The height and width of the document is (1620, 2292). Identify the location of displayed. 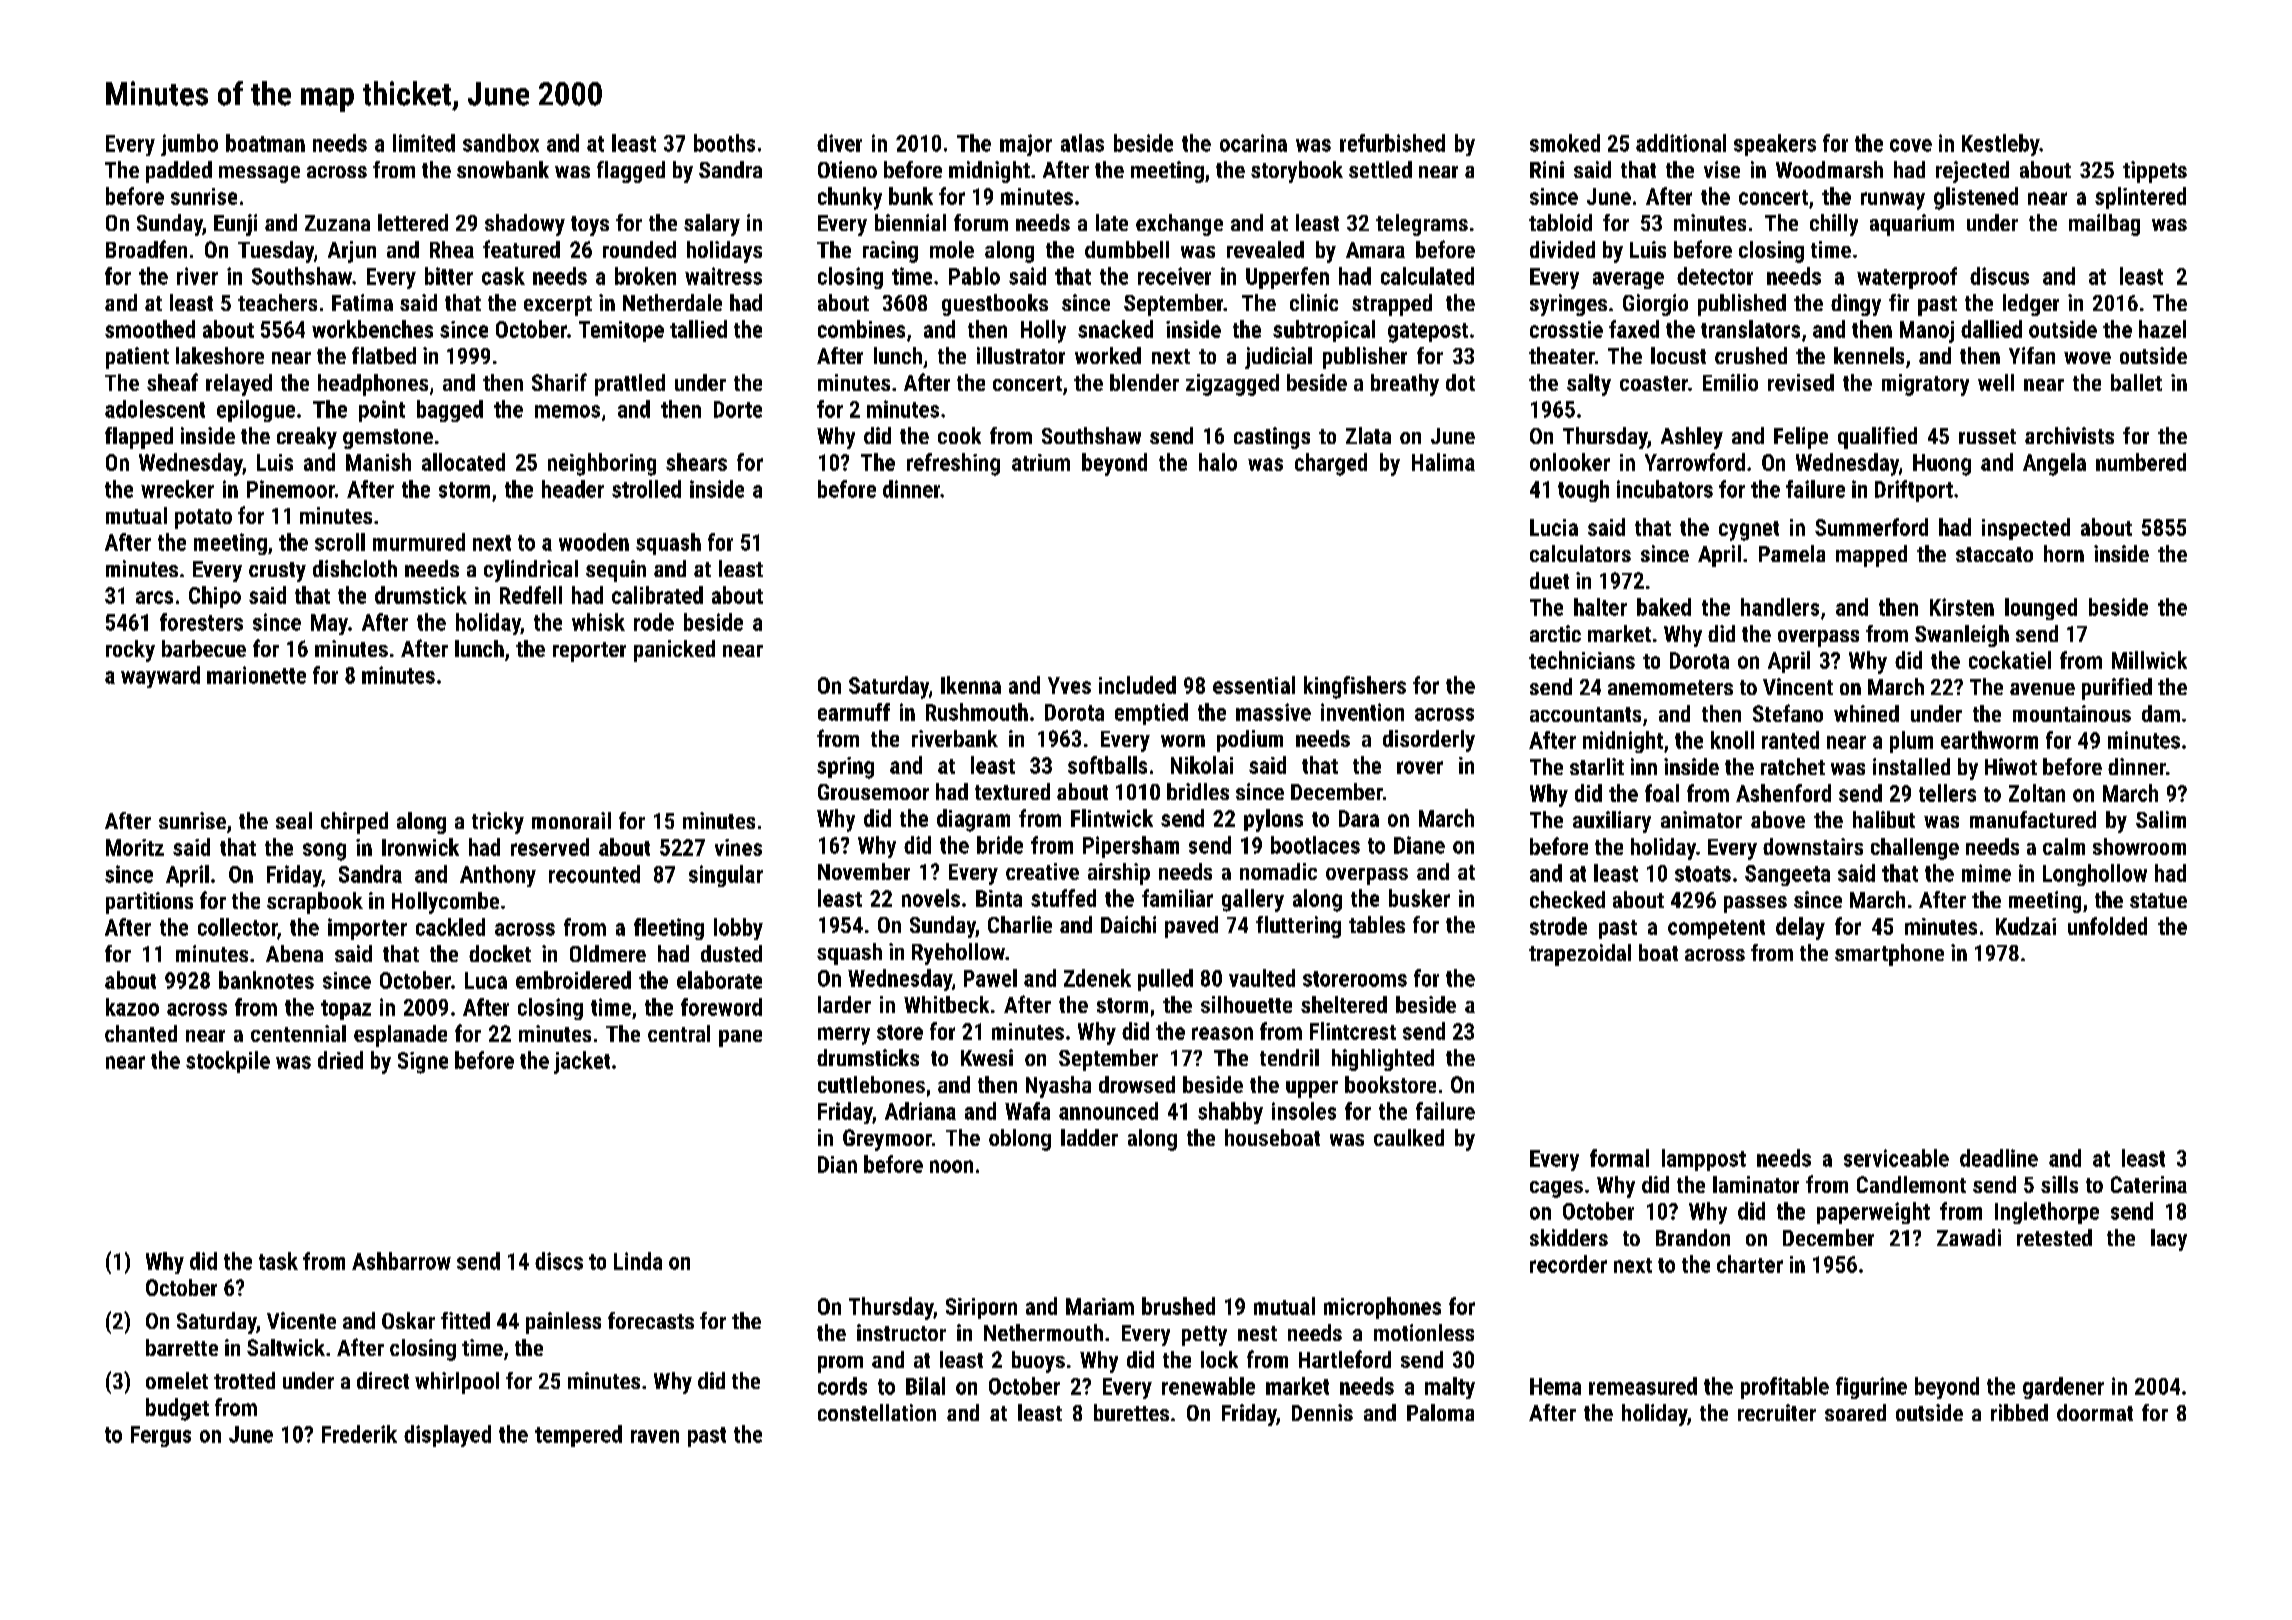
(447, 1436).
